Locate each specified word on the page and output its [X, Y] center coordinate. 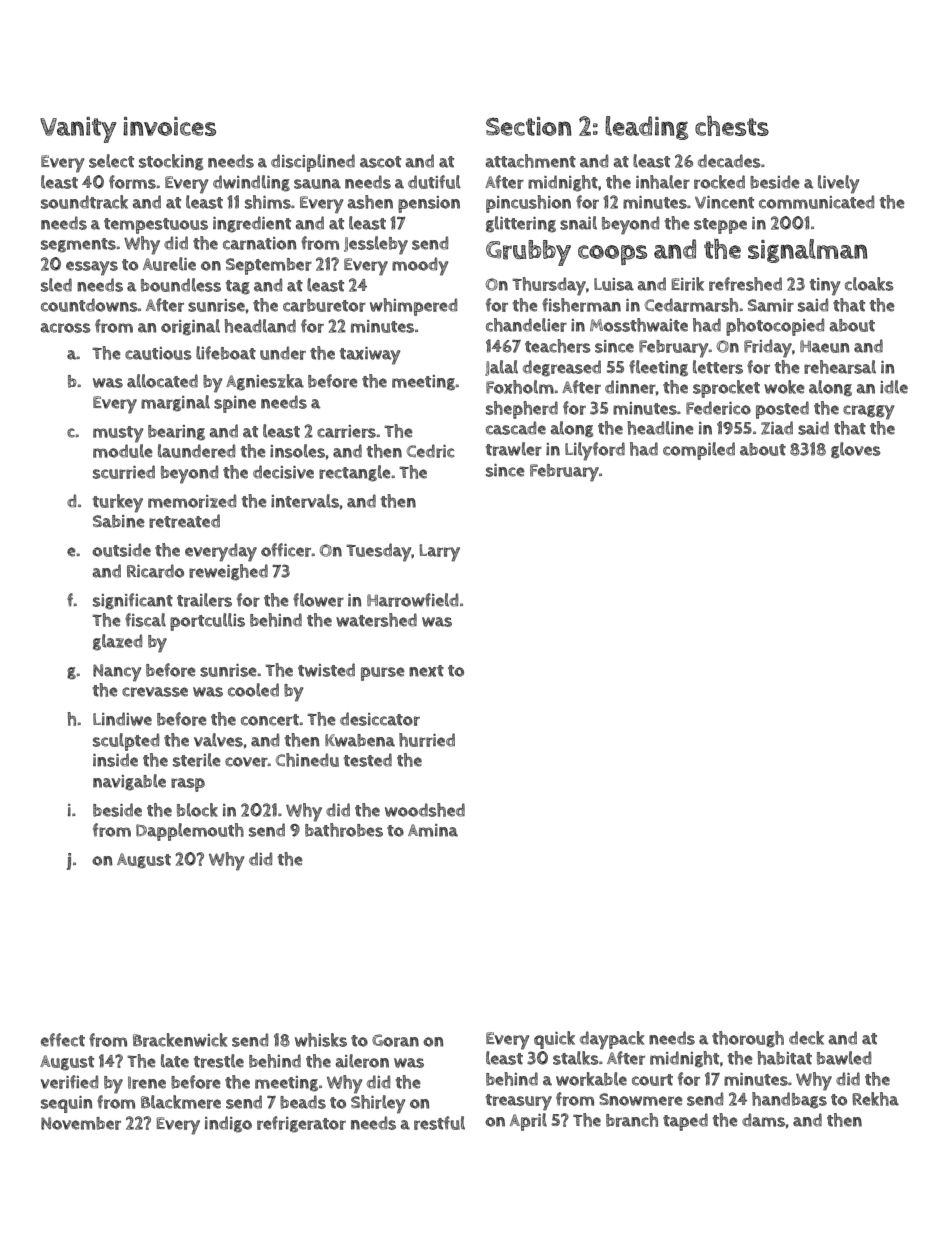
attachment [530, 161]
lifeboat [226, 353]
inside [115, 760]
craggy [869, 412]
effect [63, 1040]
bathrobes [344, 830]
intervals [305, 501]
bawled [844, 1058]
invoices [169, 126]
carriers [346, 431]
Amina [433, 830]
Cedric [430, 451]
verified [69, 1082]
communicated [816, 202]
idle [894, 387]
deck [806, 1038]
